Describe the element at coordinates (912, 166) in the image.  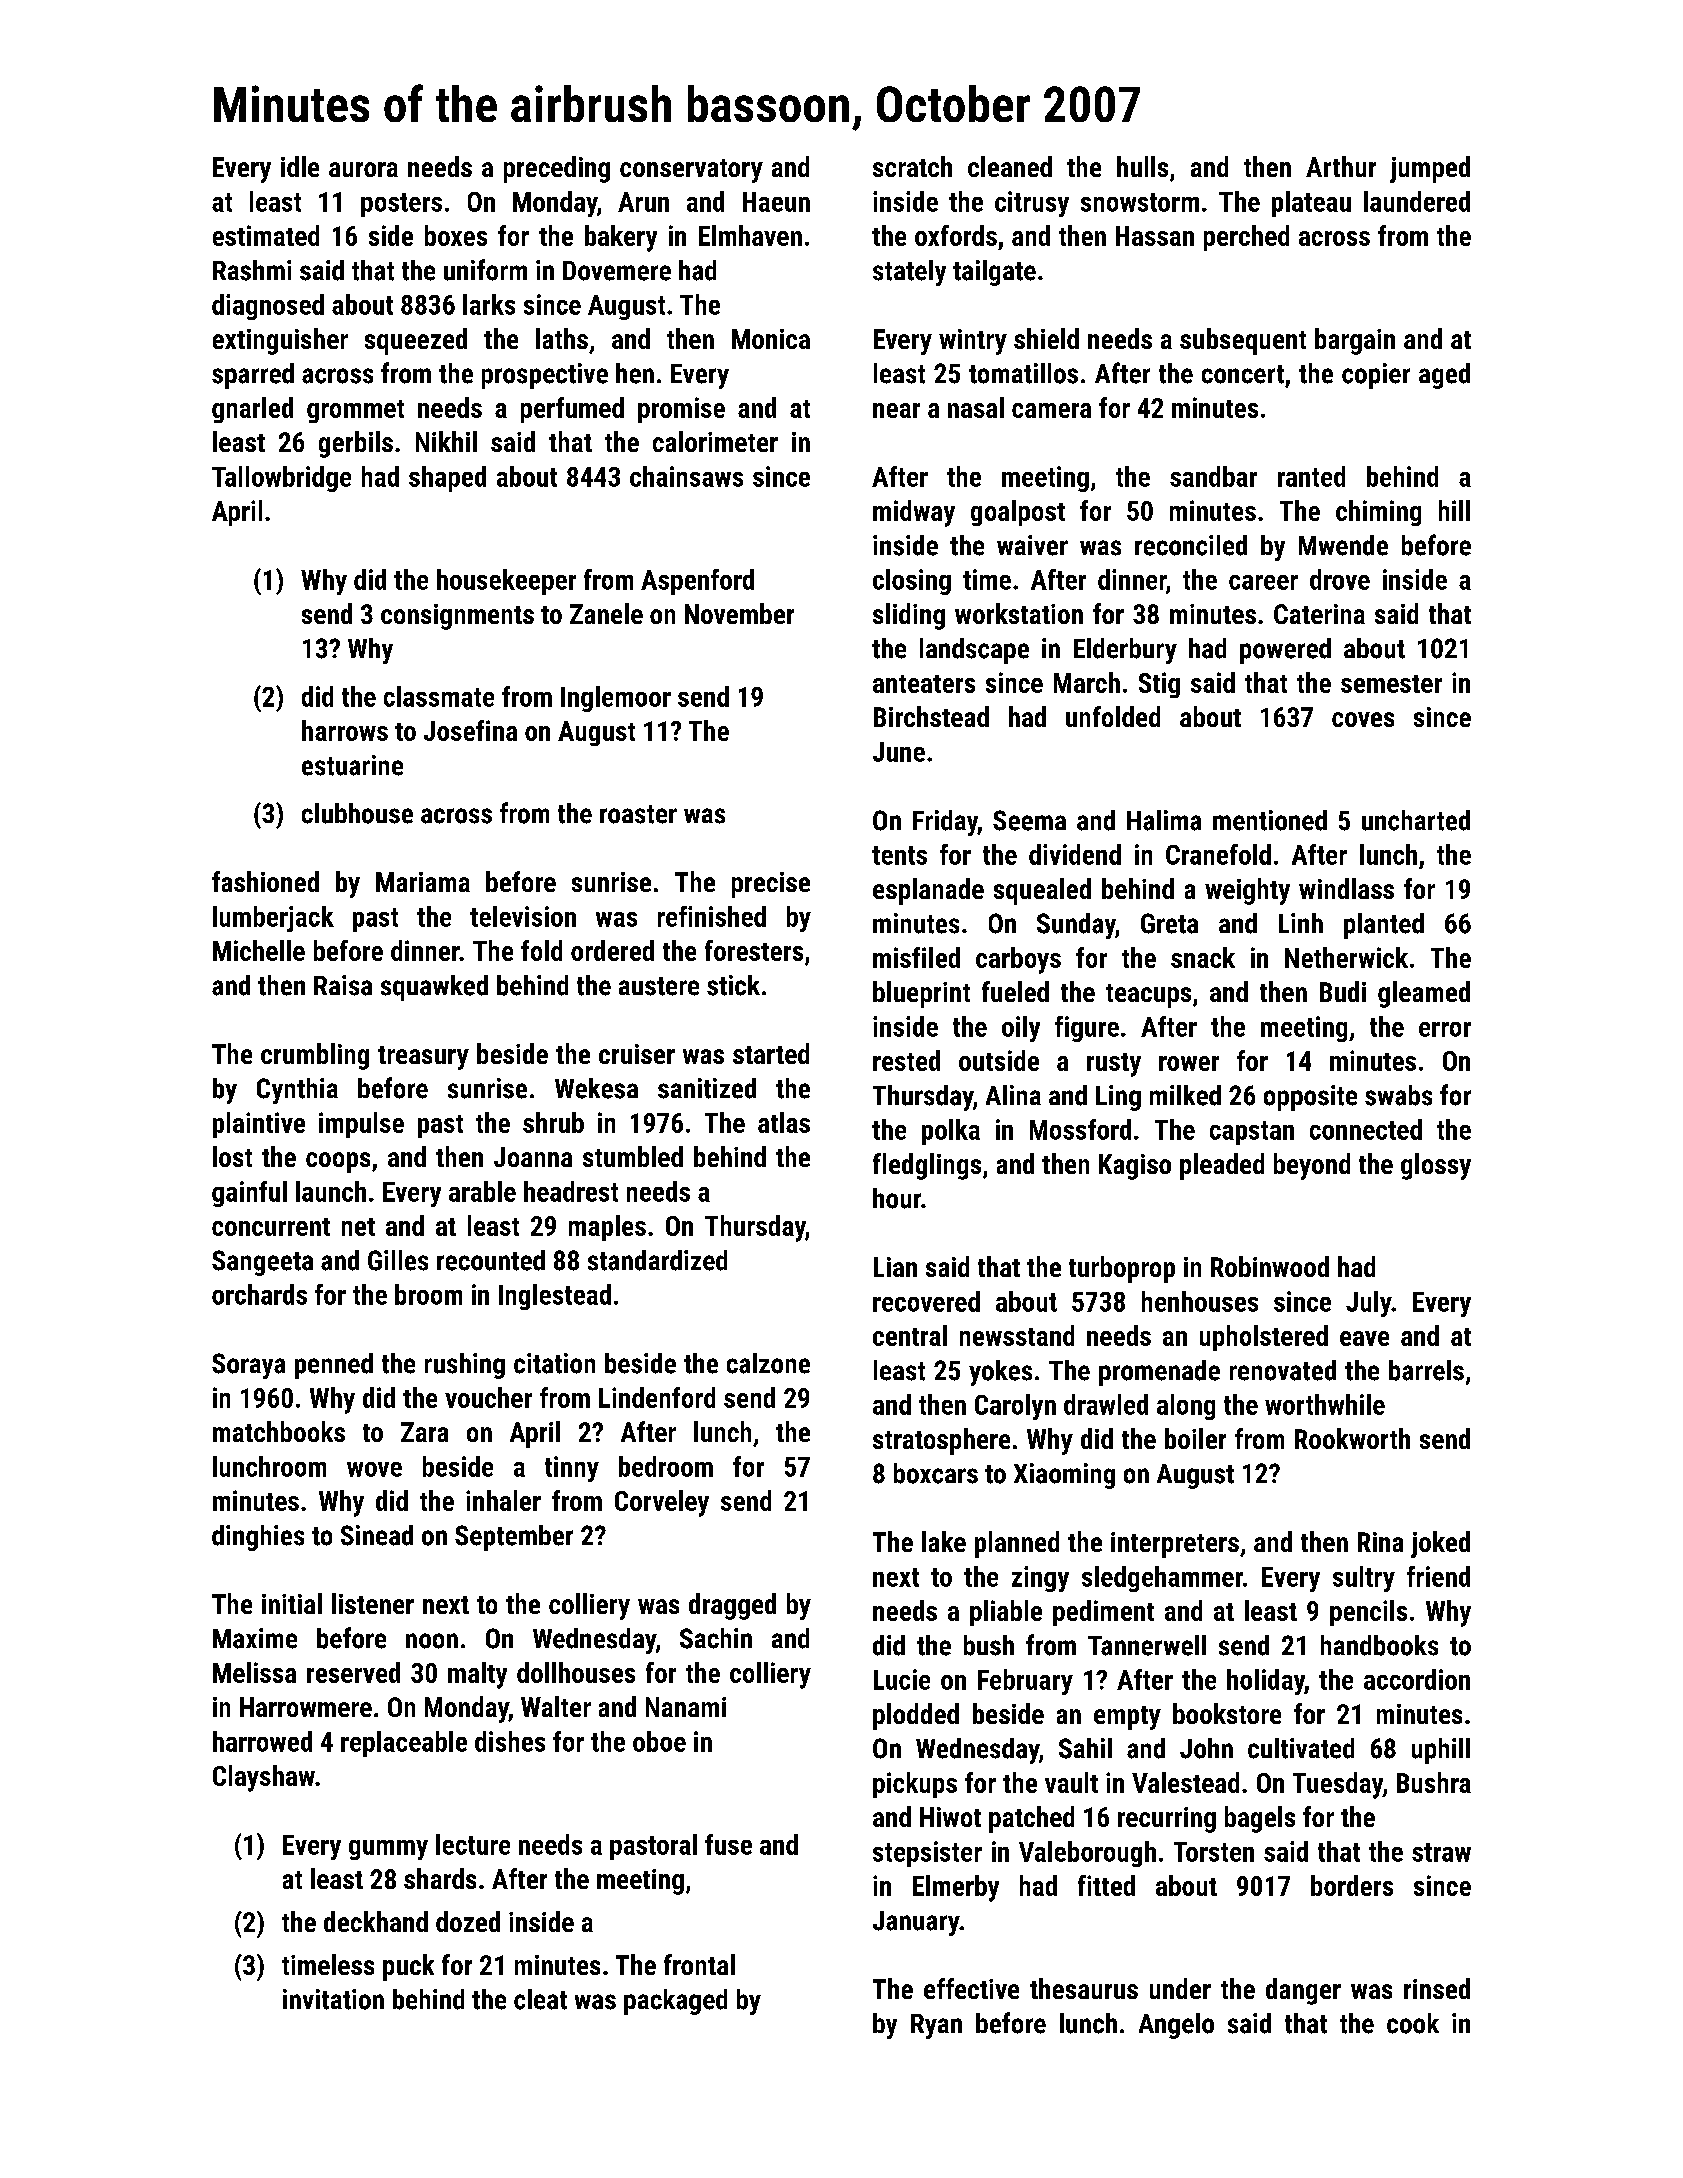
I see `scratch` at that location.
